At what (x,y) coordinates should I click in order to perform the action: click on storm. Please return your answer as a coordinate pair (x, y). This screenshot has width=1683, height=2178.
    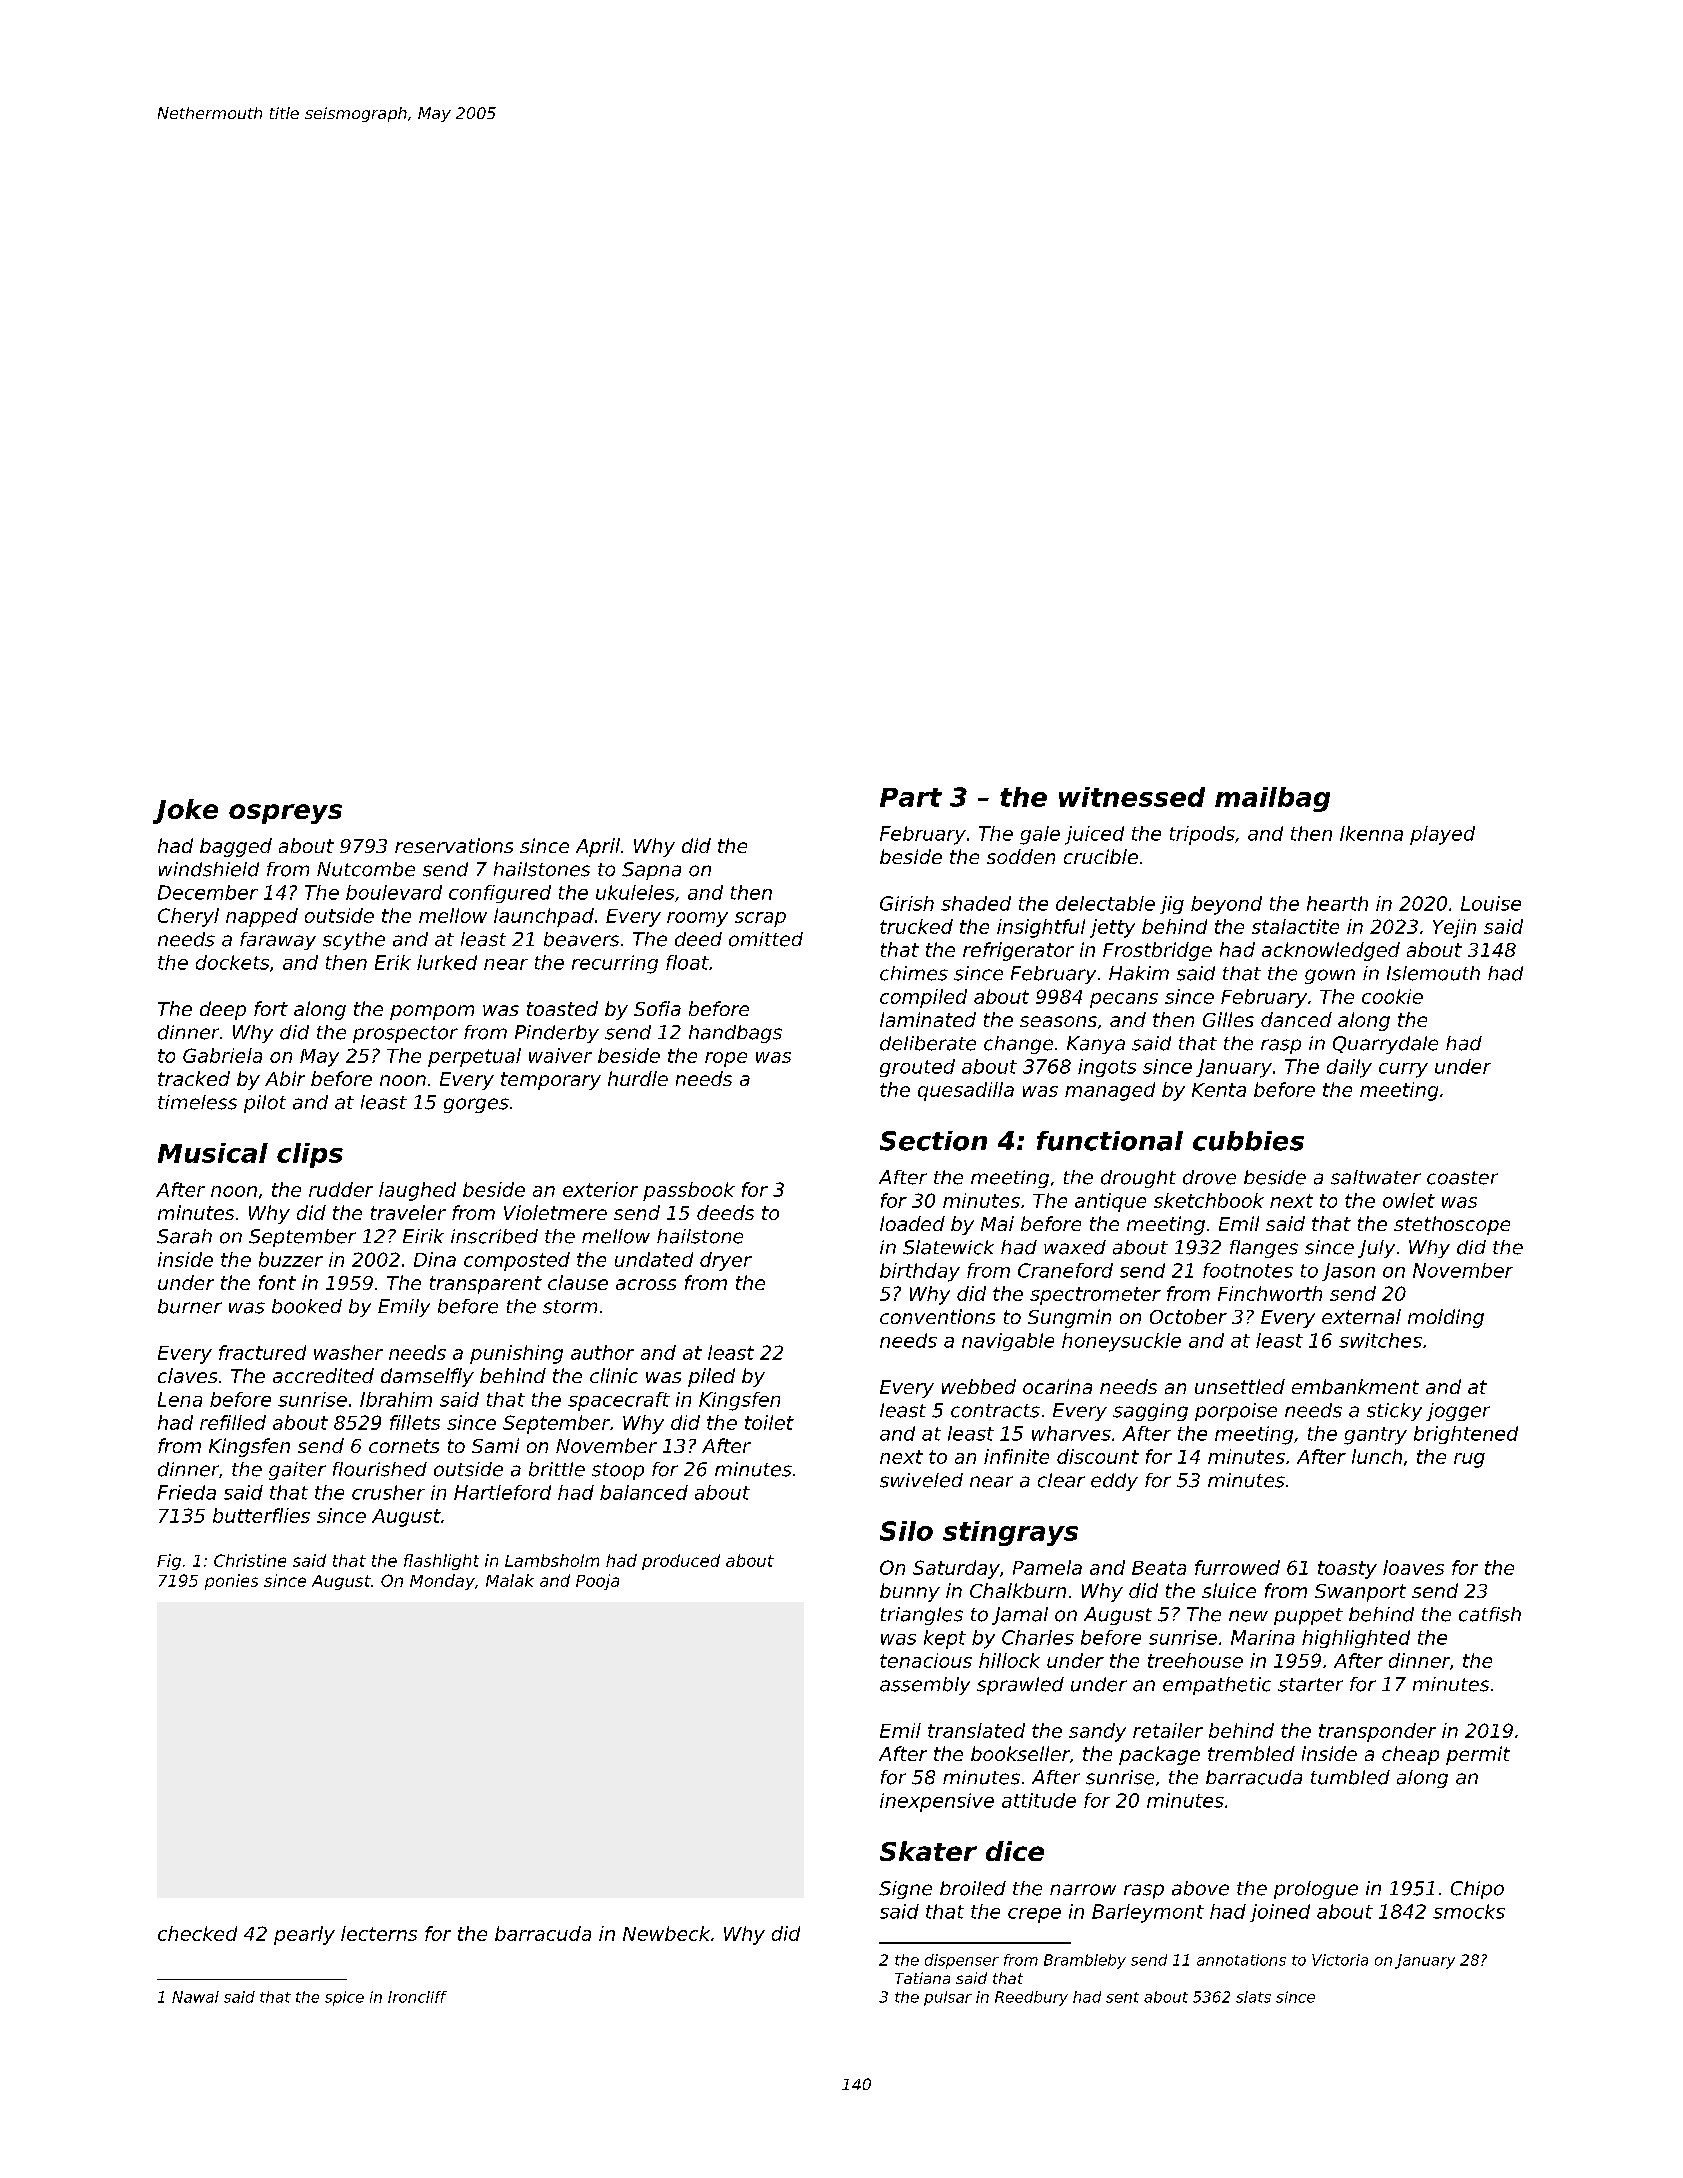
    Looking at the image, I should click on (570, 1307).
